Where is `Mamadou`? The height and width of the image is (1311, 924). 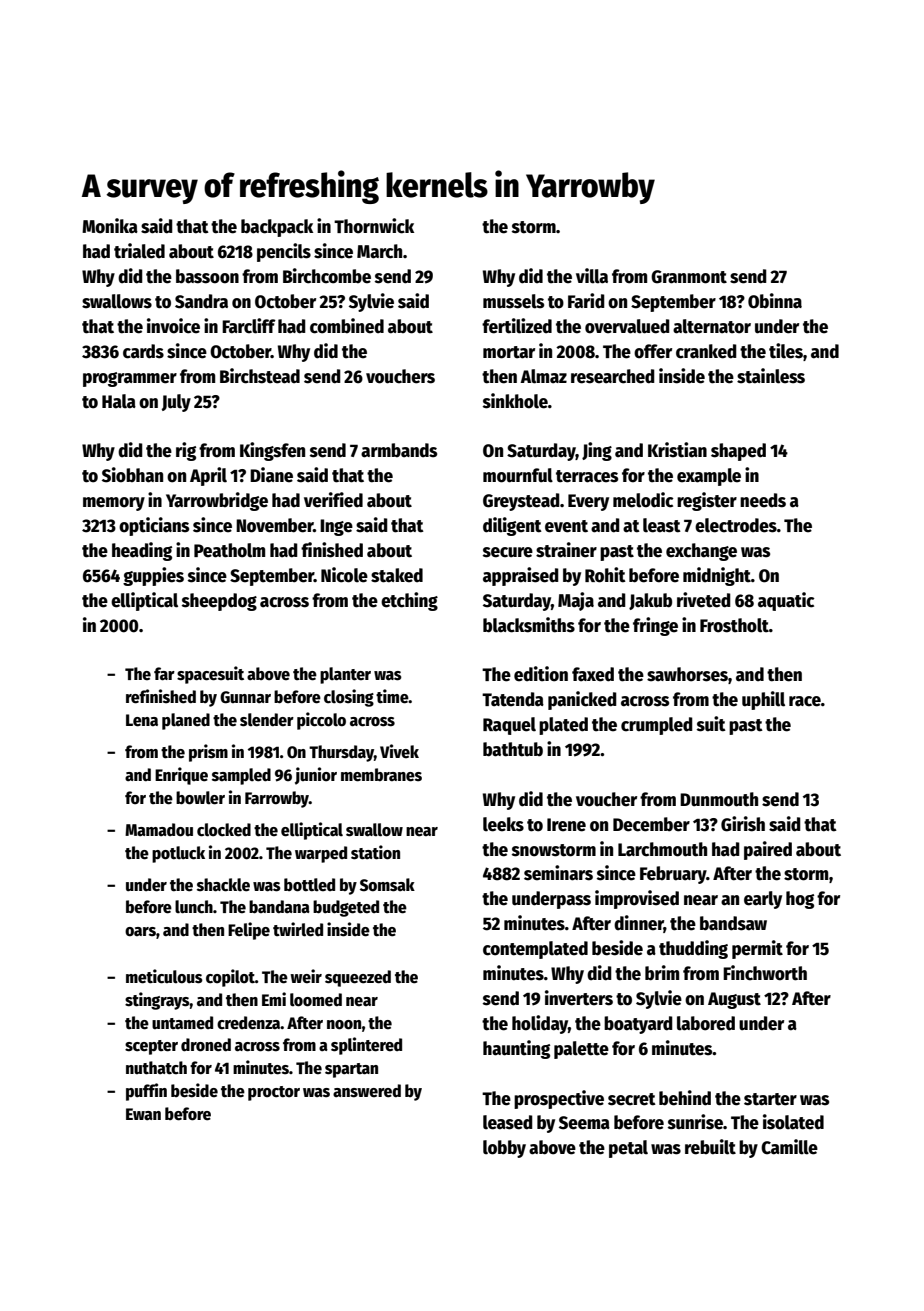
Mamadou is located at coordinates (159, 830).
